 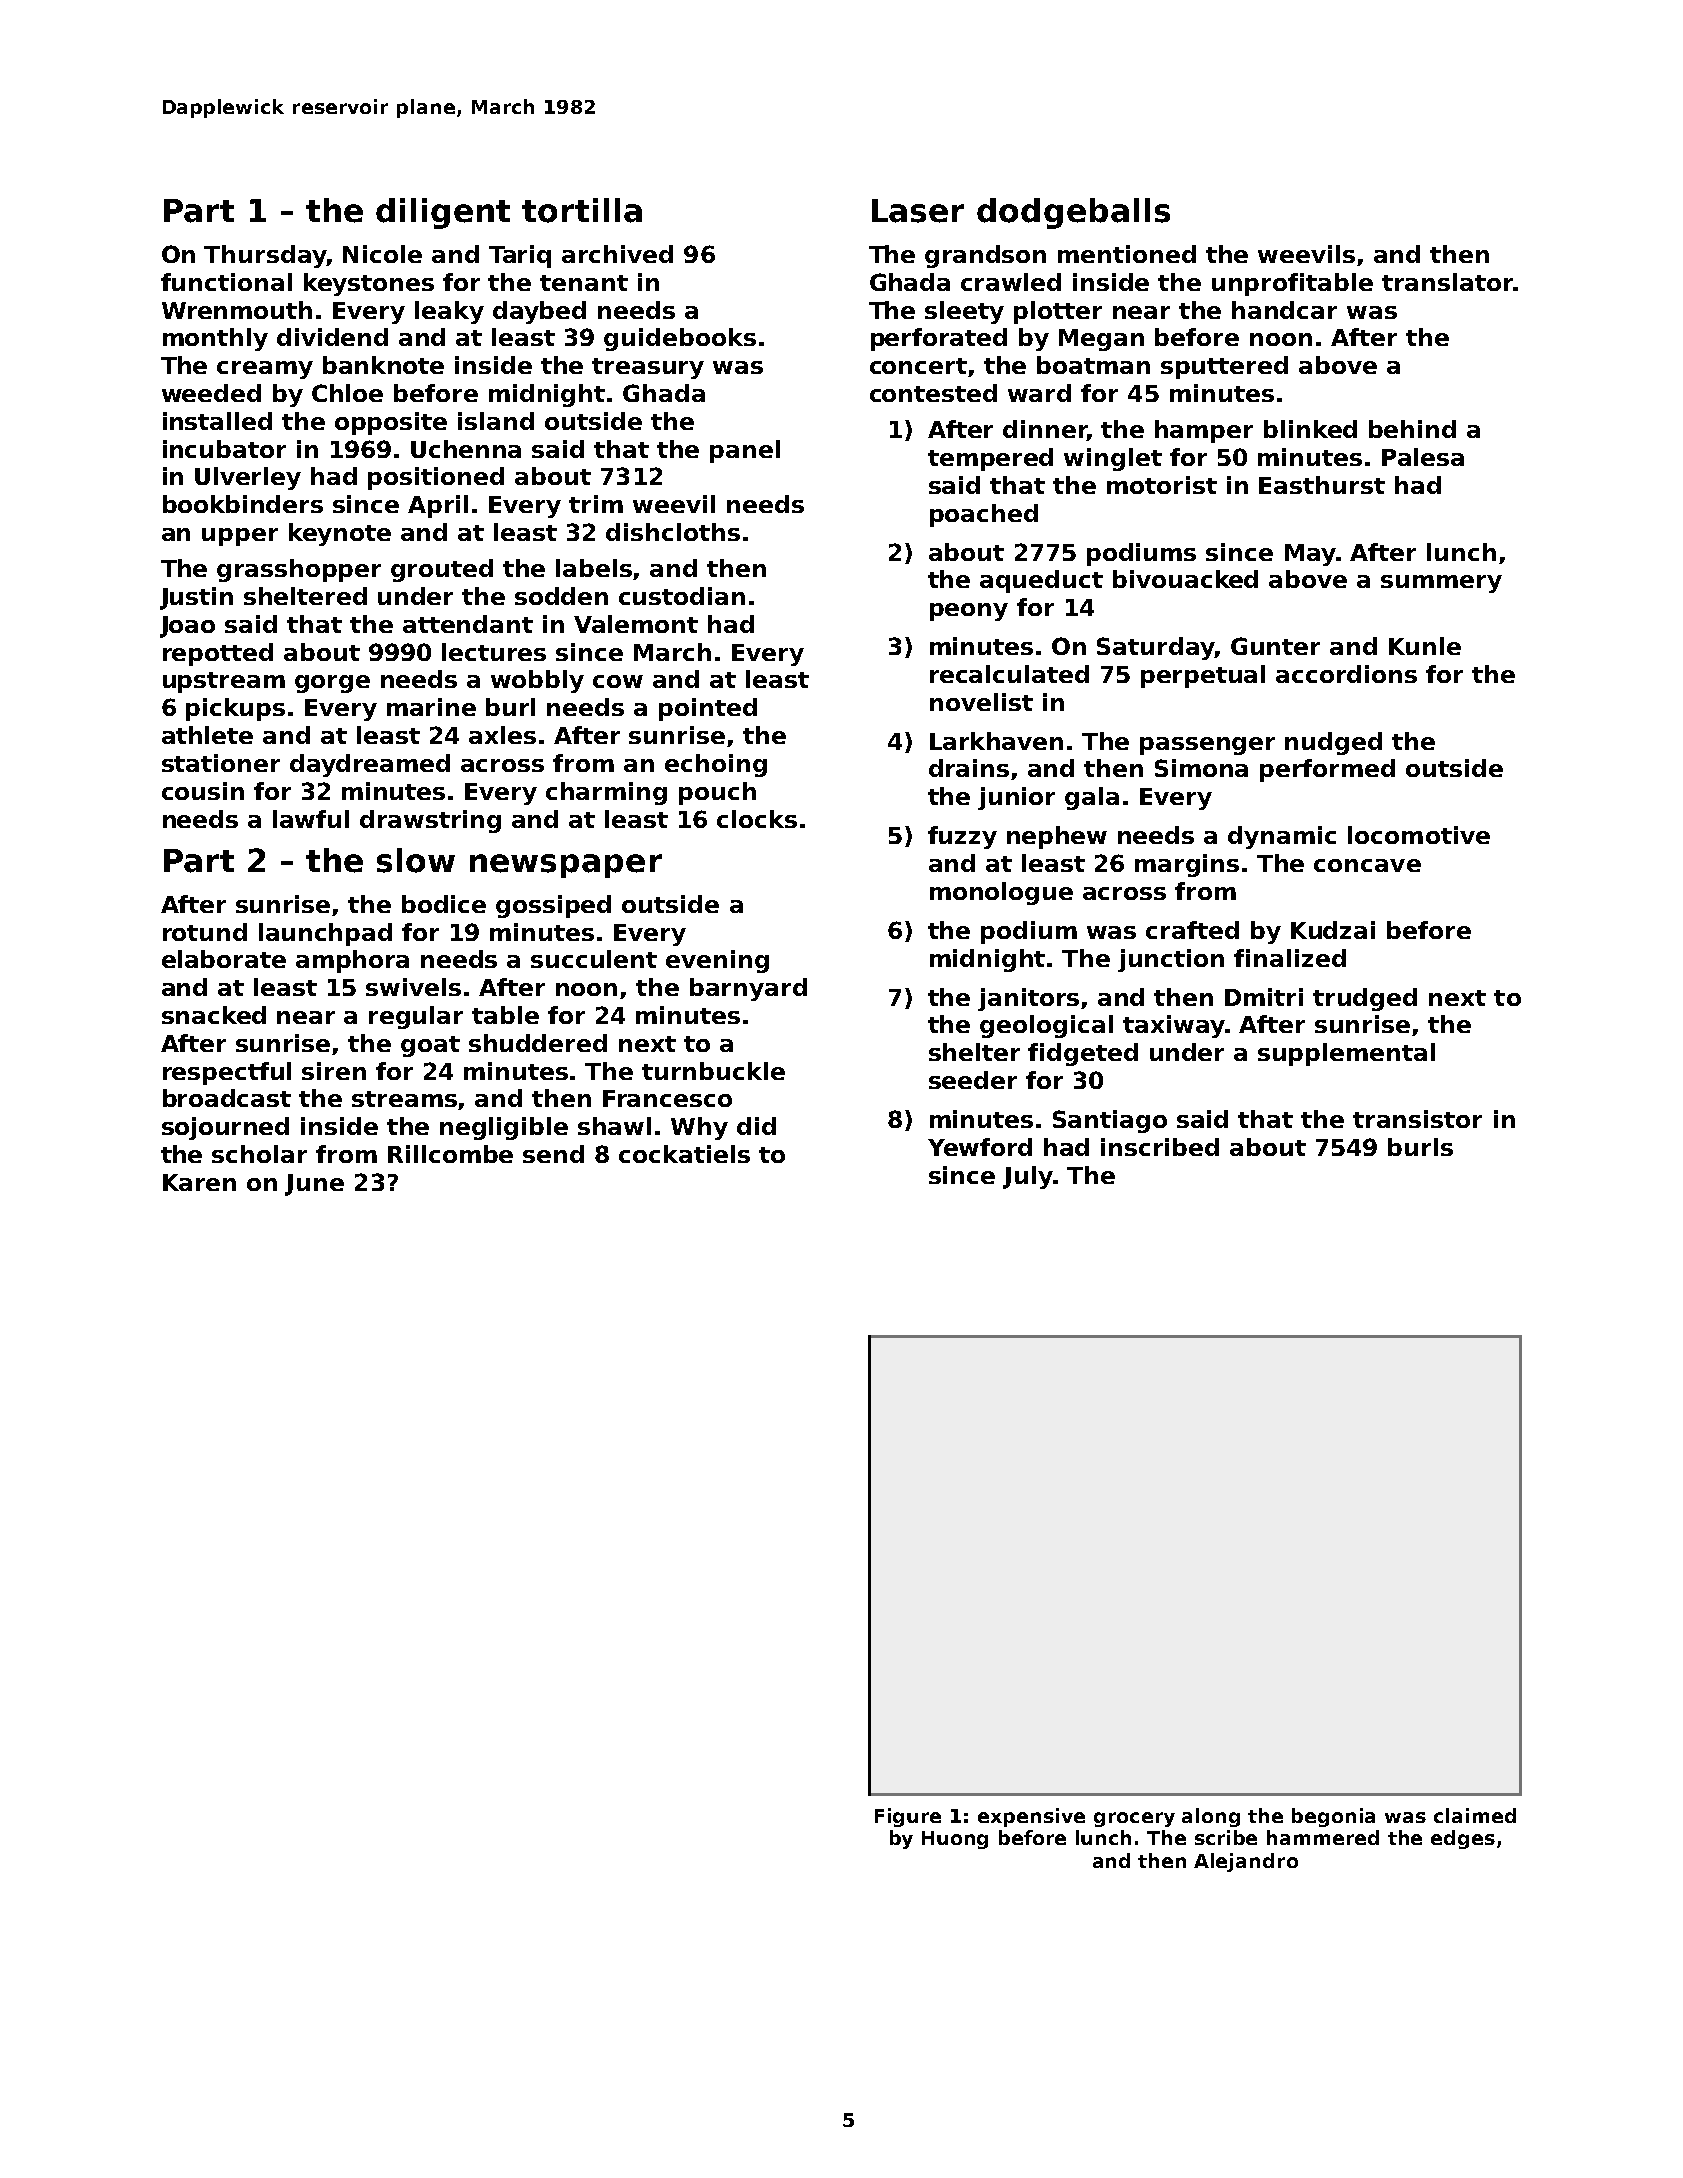 I want to click on creamy, so click(x=265, y=370).
